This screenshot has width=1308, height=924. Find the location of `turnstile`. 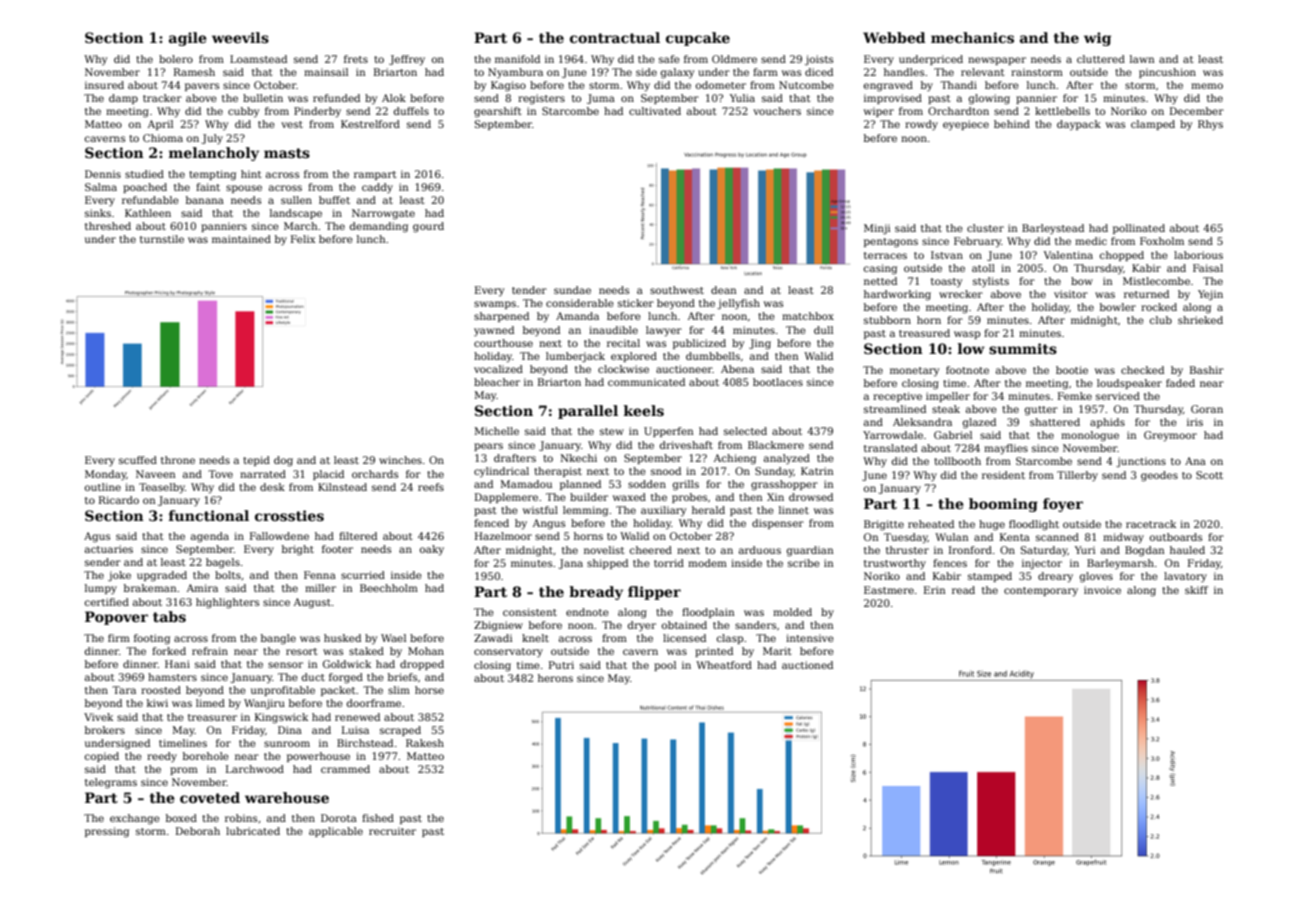

turnstile is located at coordinates (162, 239).
